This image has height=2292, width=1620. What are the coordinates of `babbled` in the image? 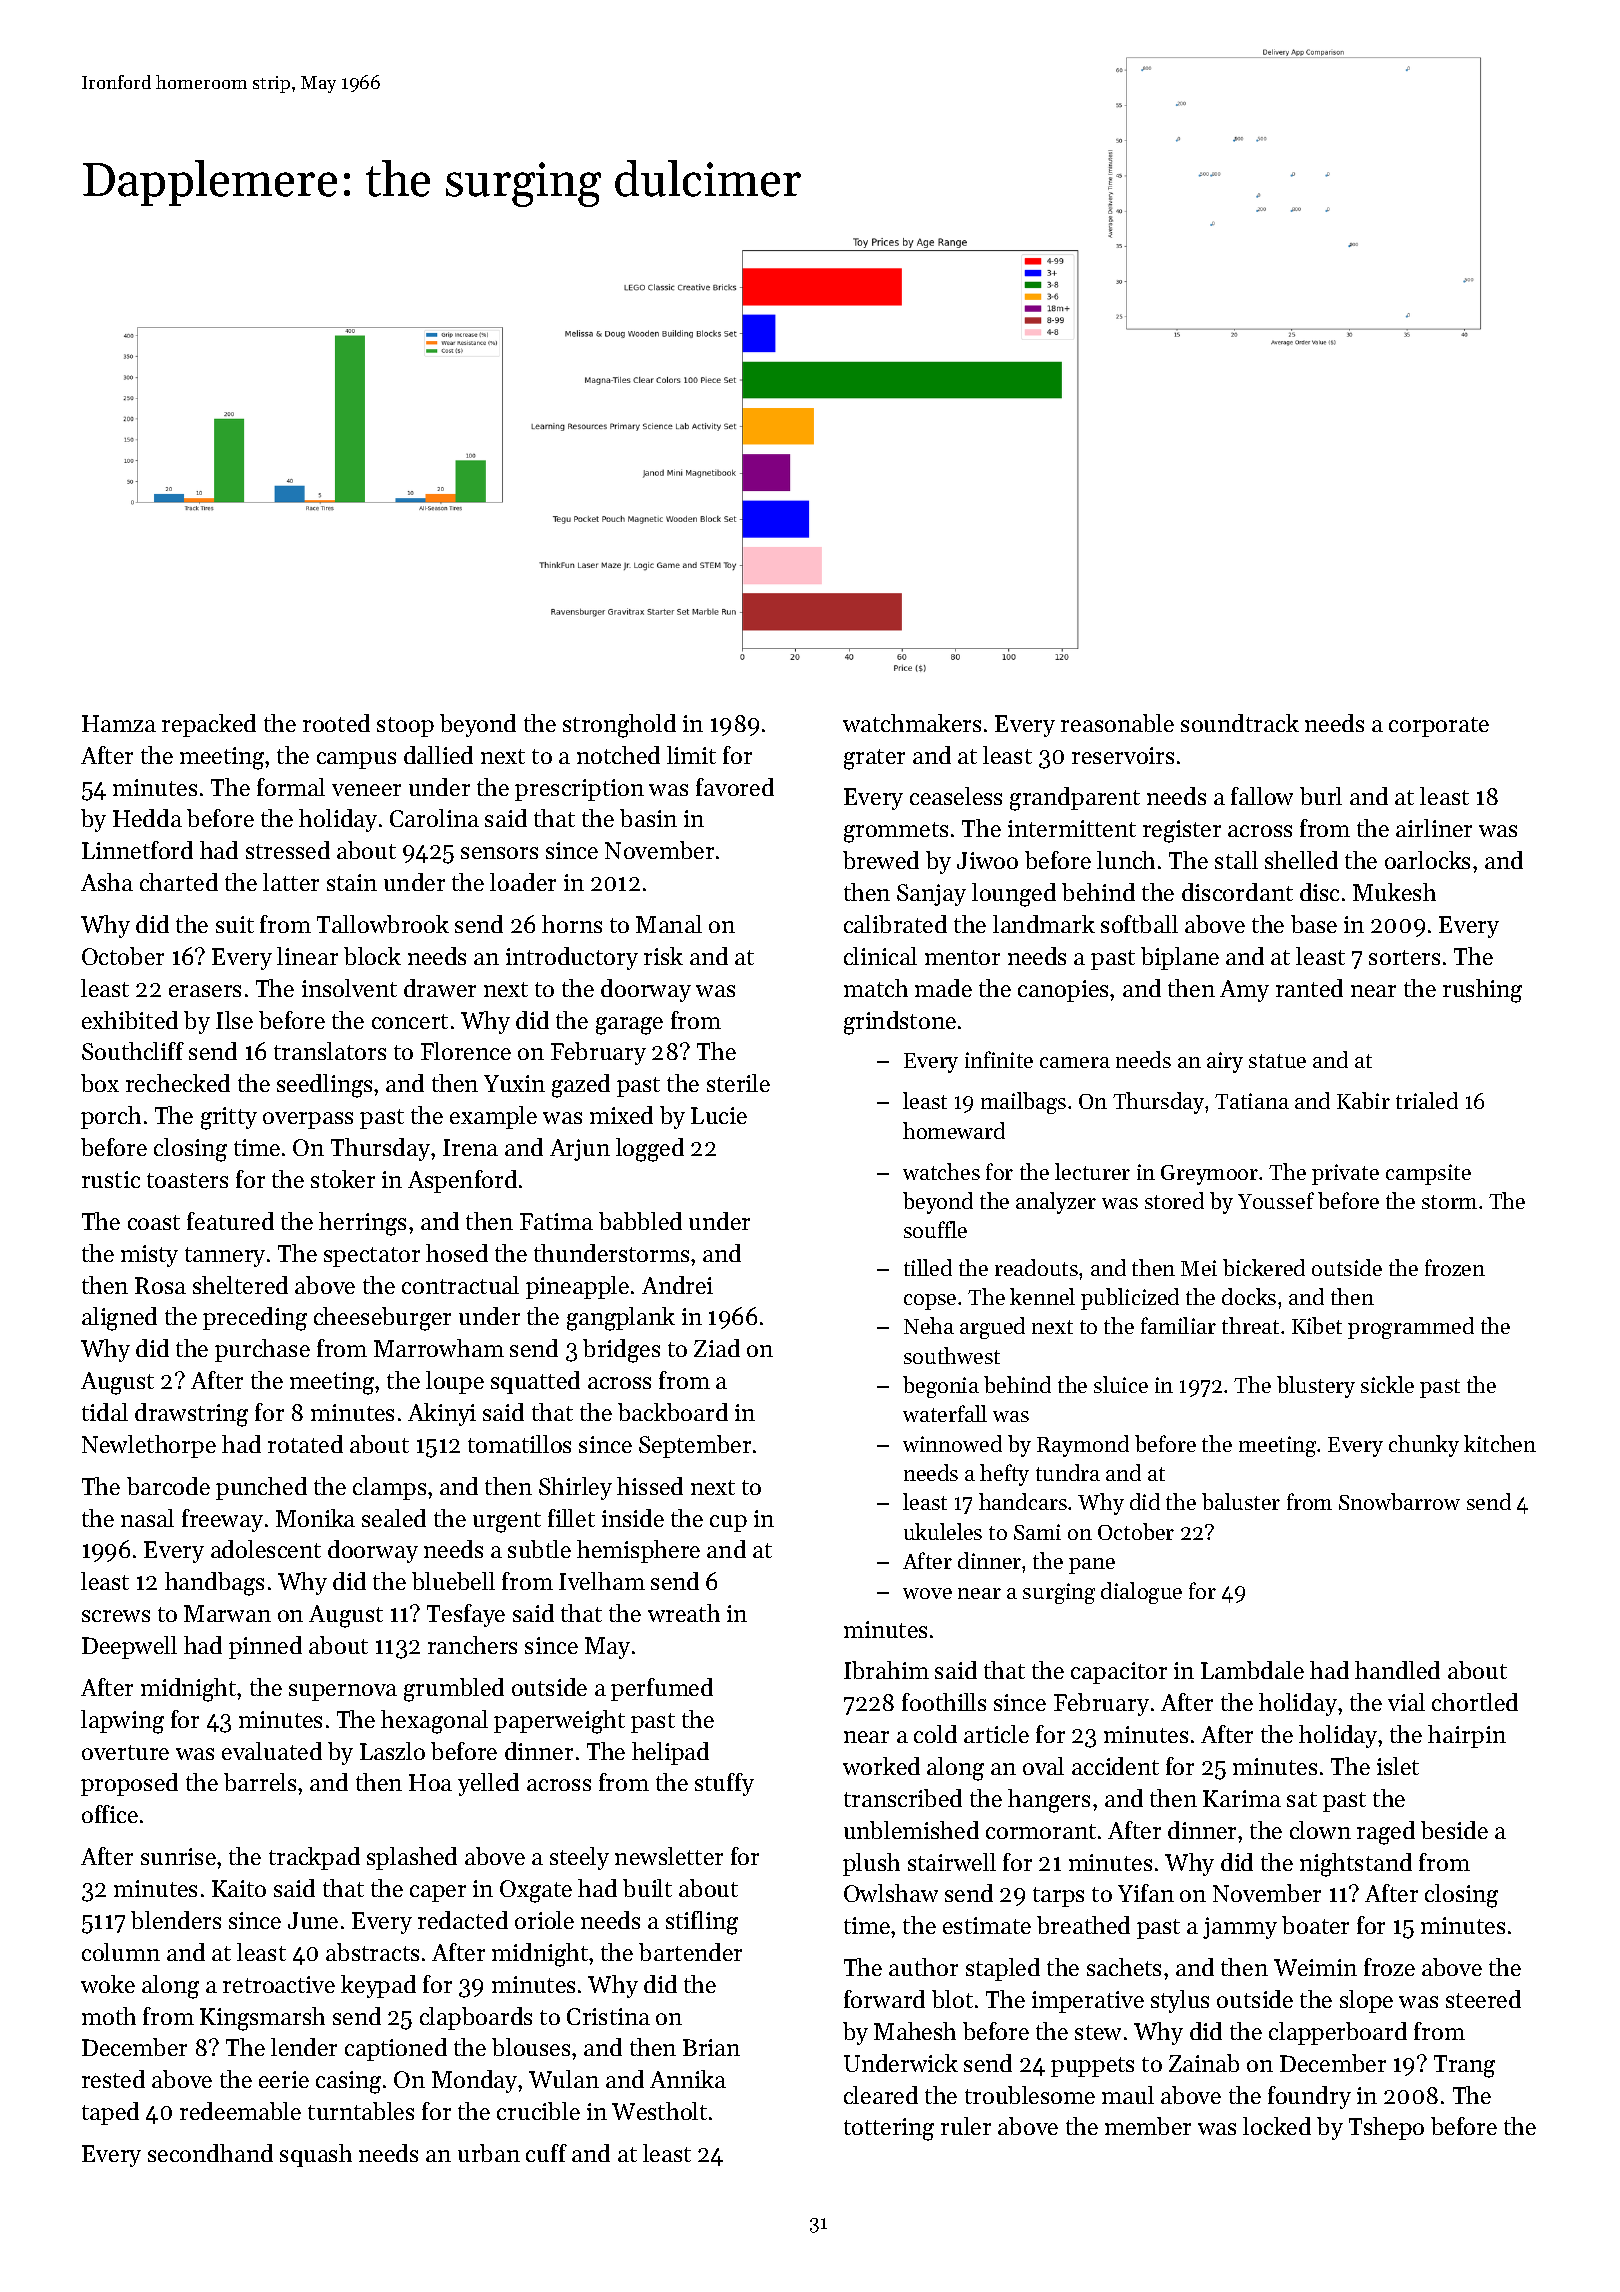 It's located at (640, 1221).
